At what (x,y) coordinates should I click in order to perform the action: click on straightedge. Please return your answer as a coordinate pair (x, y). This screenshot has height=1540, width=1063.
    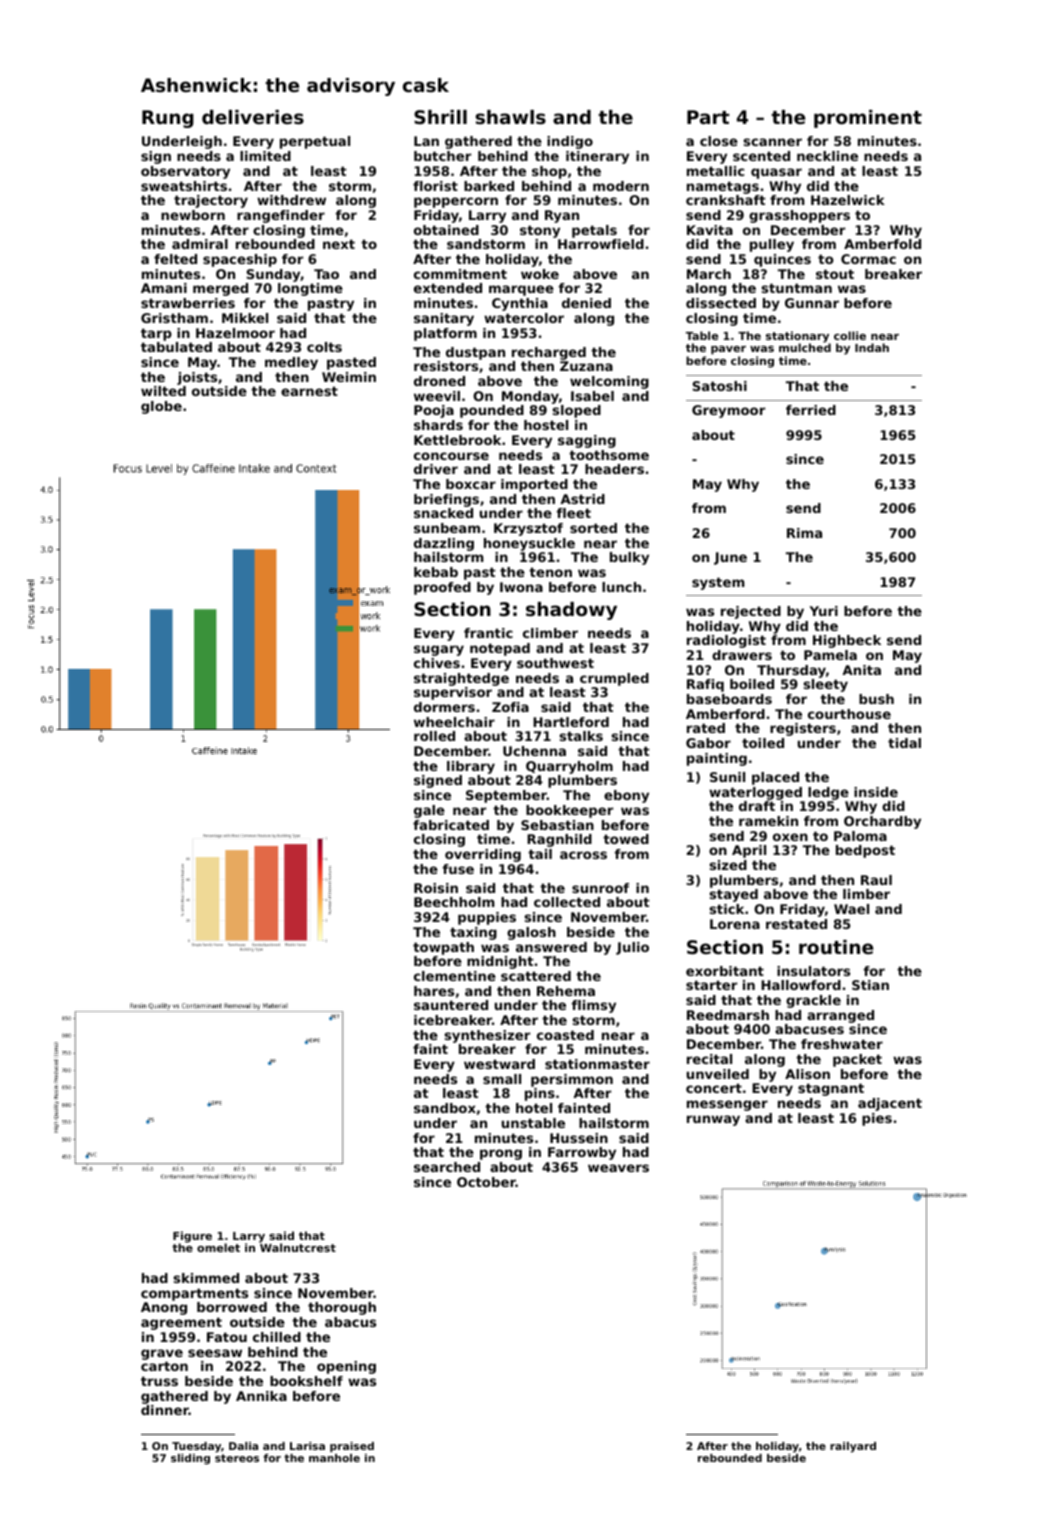
    Looking at the image, I should click on (461, 679).
